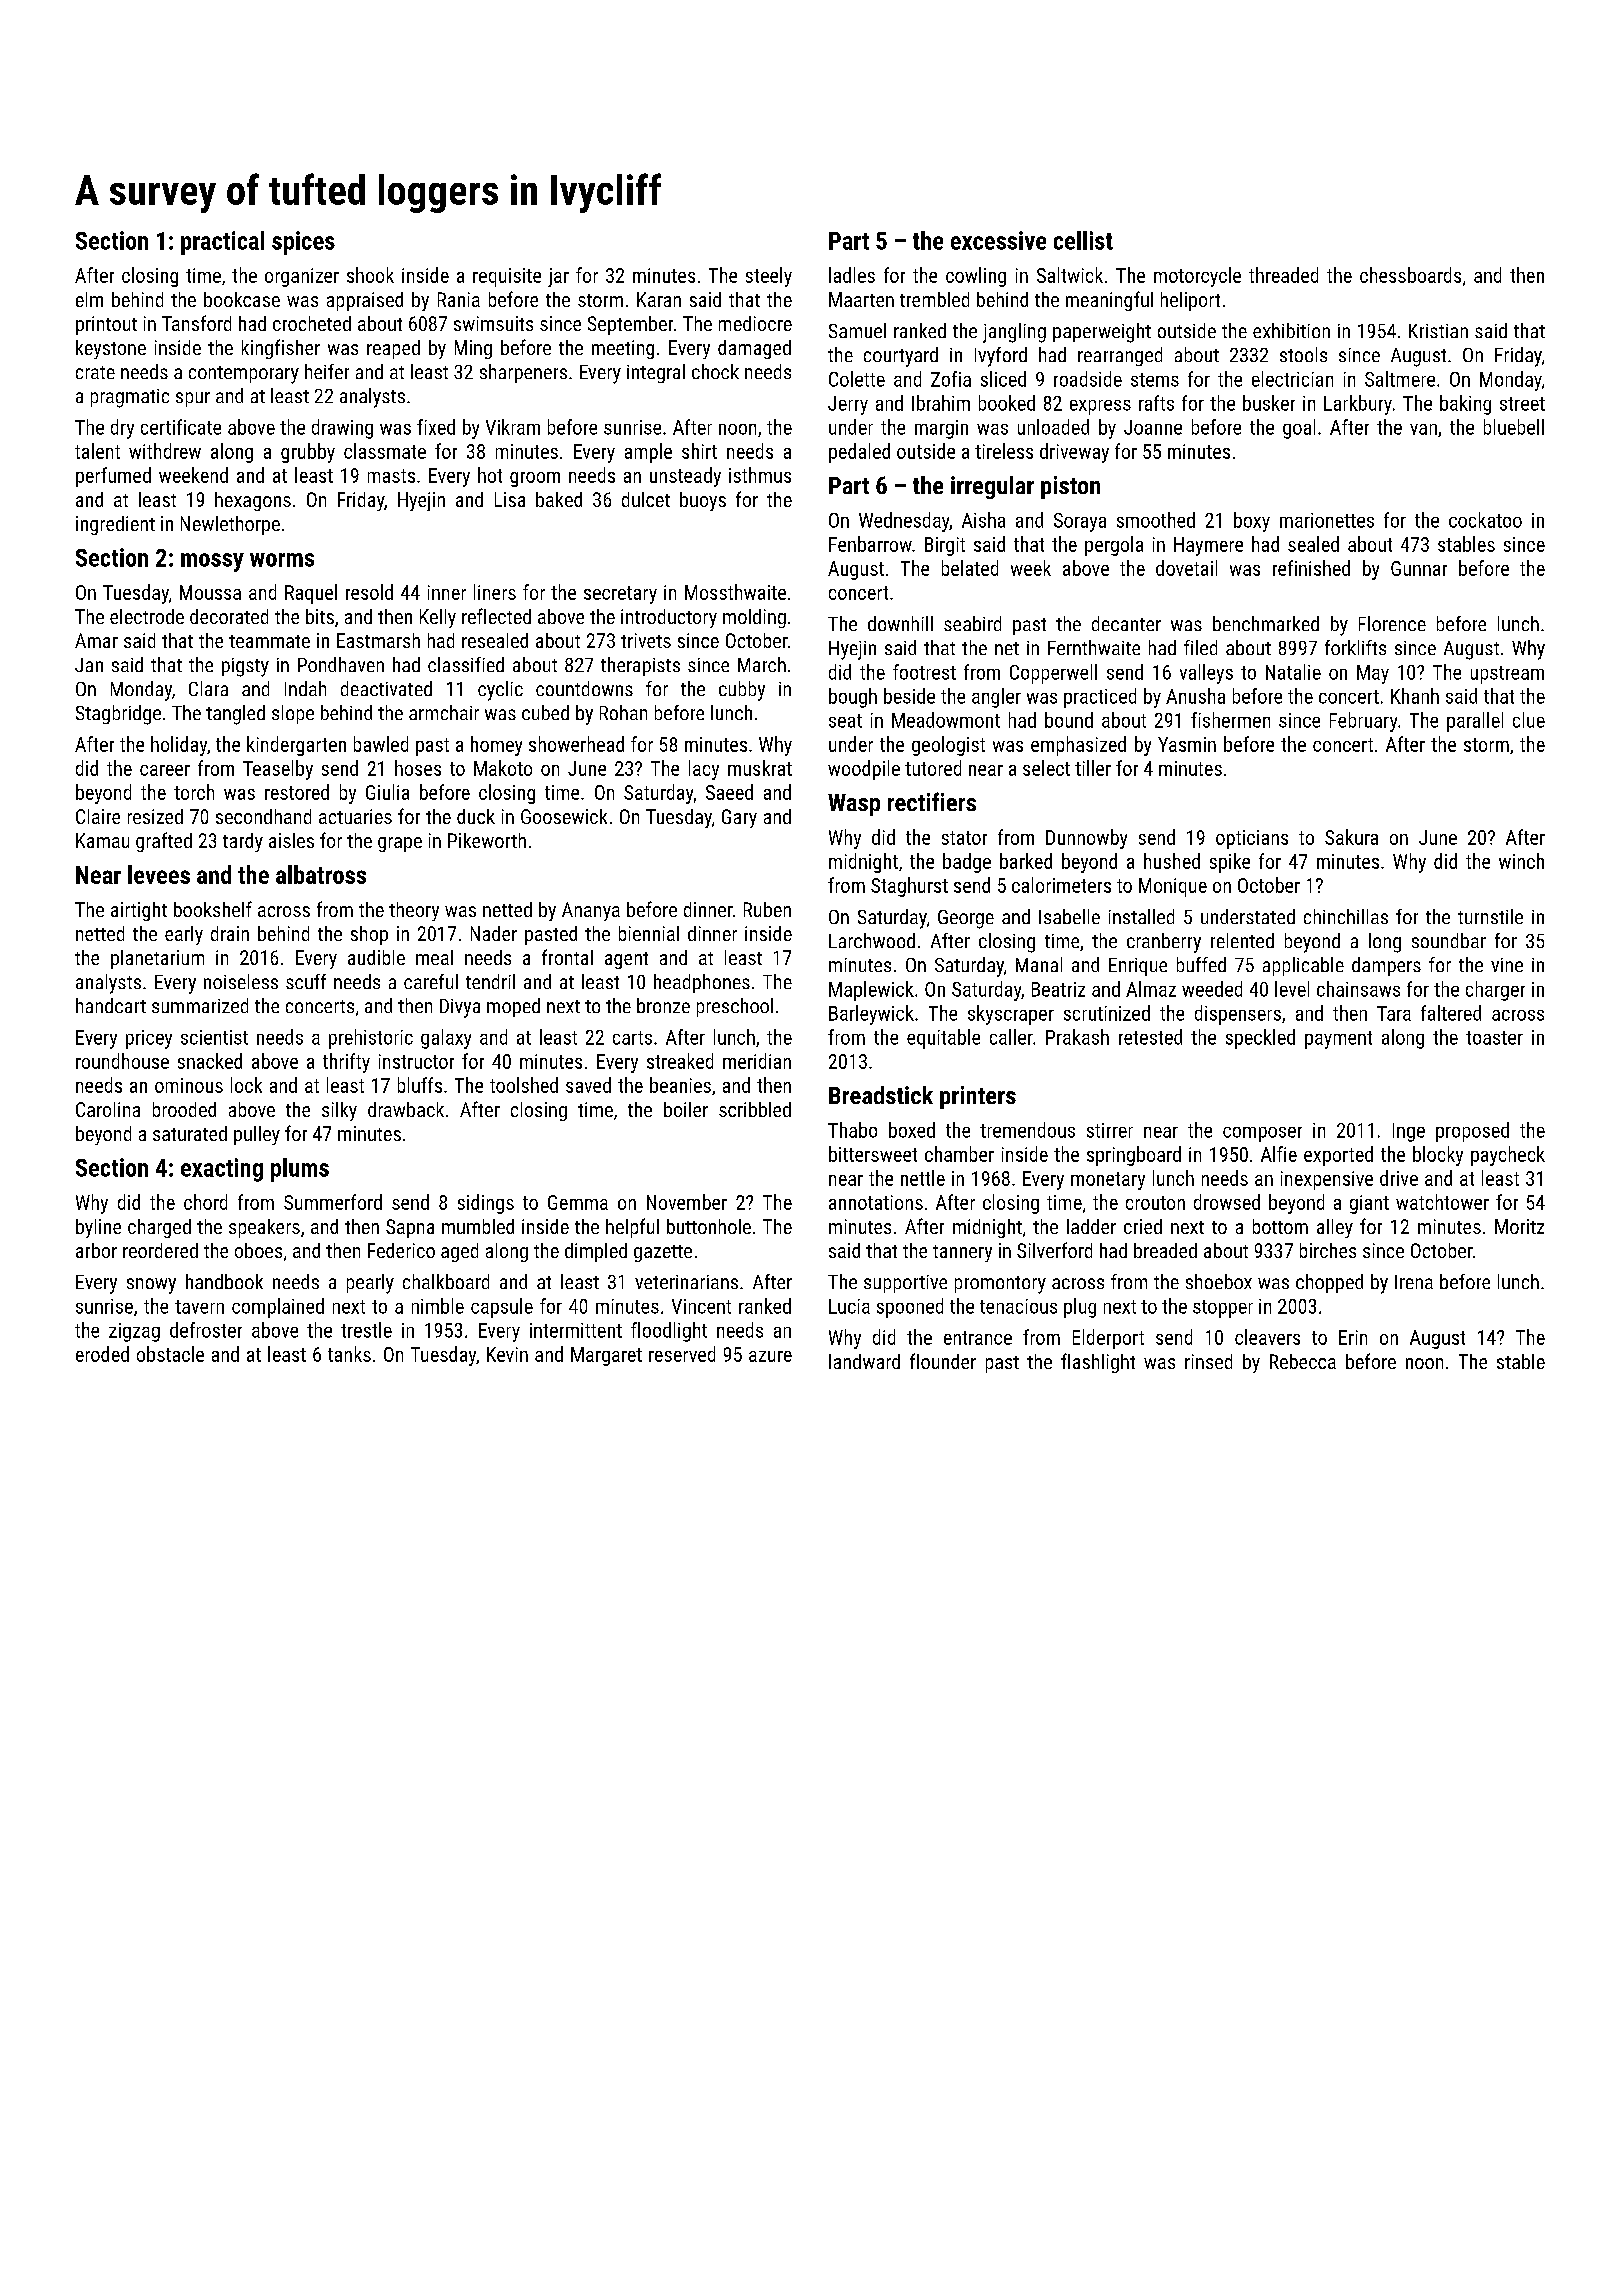 The width and height of the screenshot is (1620, 2292). What do you see at coordinates (976, 277) in the screenshot?
I see `cowling` at bounding box center [976, 277].
